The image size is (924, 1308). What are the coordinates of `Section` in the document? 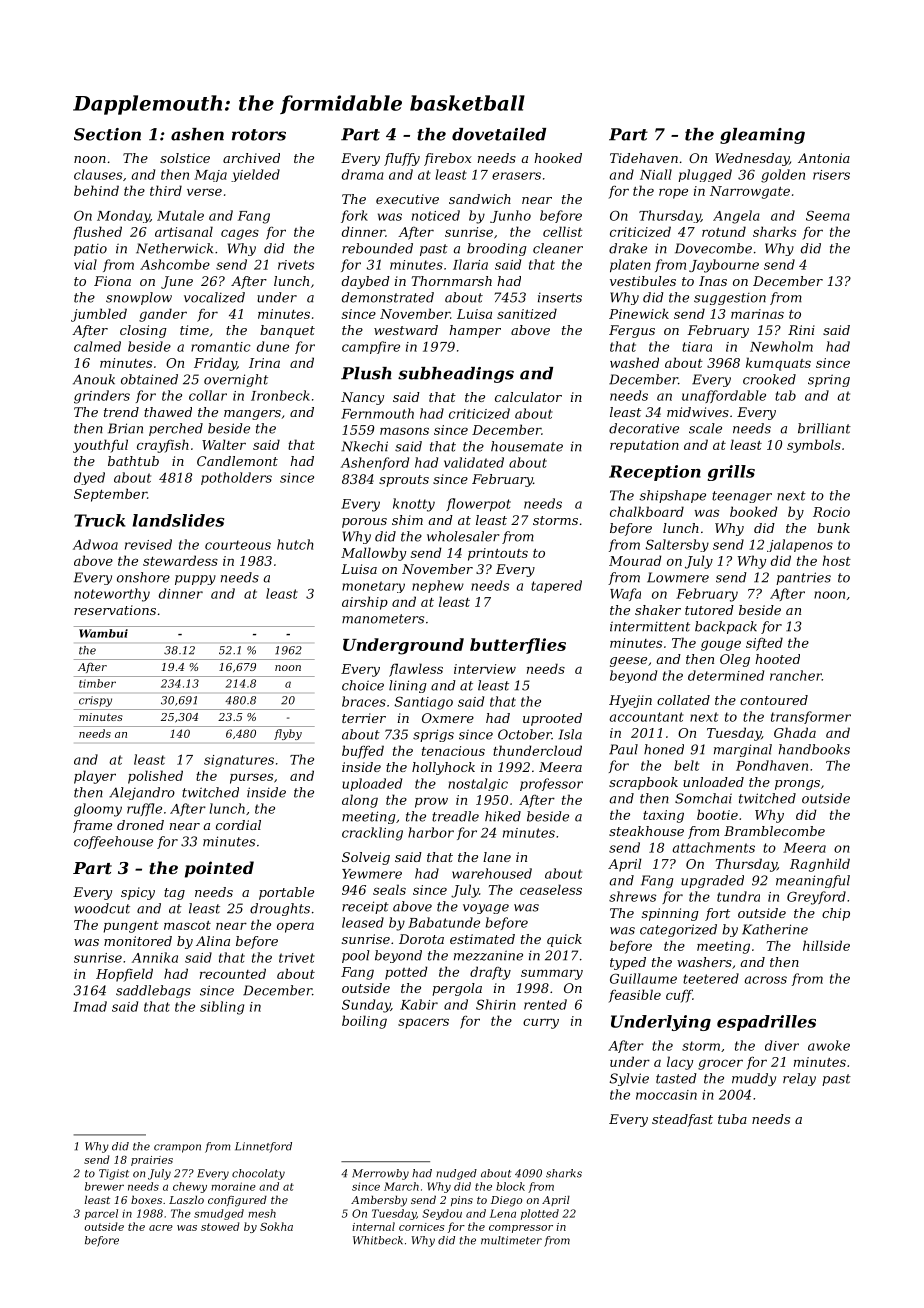 It's located at (107, 134).
